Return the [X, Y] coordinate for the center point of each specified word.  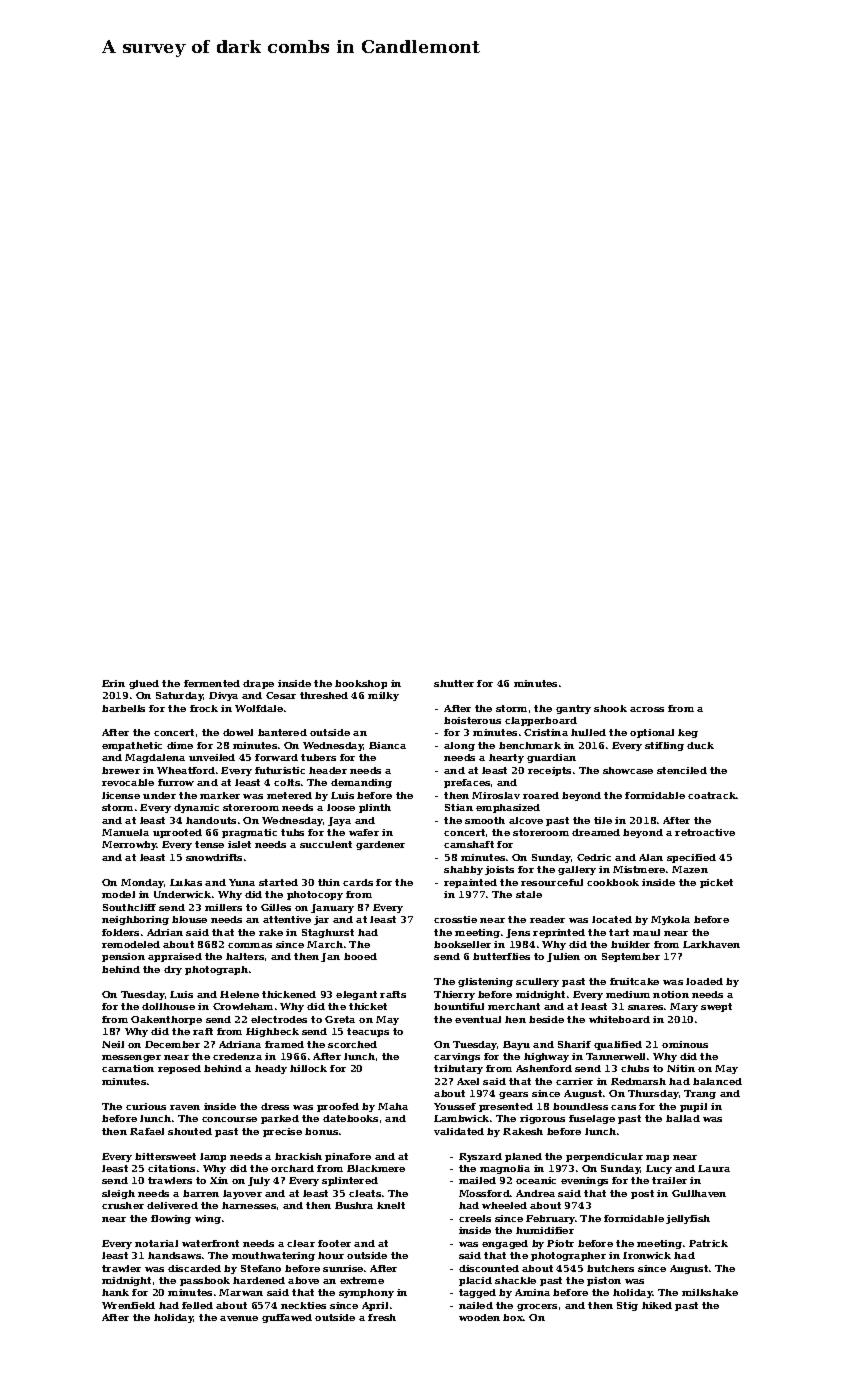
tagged [477, 1293]
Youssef [455, 1106]
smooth [485, 820]
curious [146, 1106]
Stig [627, 1306]
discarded [194, 1268]
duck [700, 745]
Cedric [594, 857]
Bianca [387, 745]
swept [716, 1007]
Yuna [242, 882]
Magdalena [155, 758]
